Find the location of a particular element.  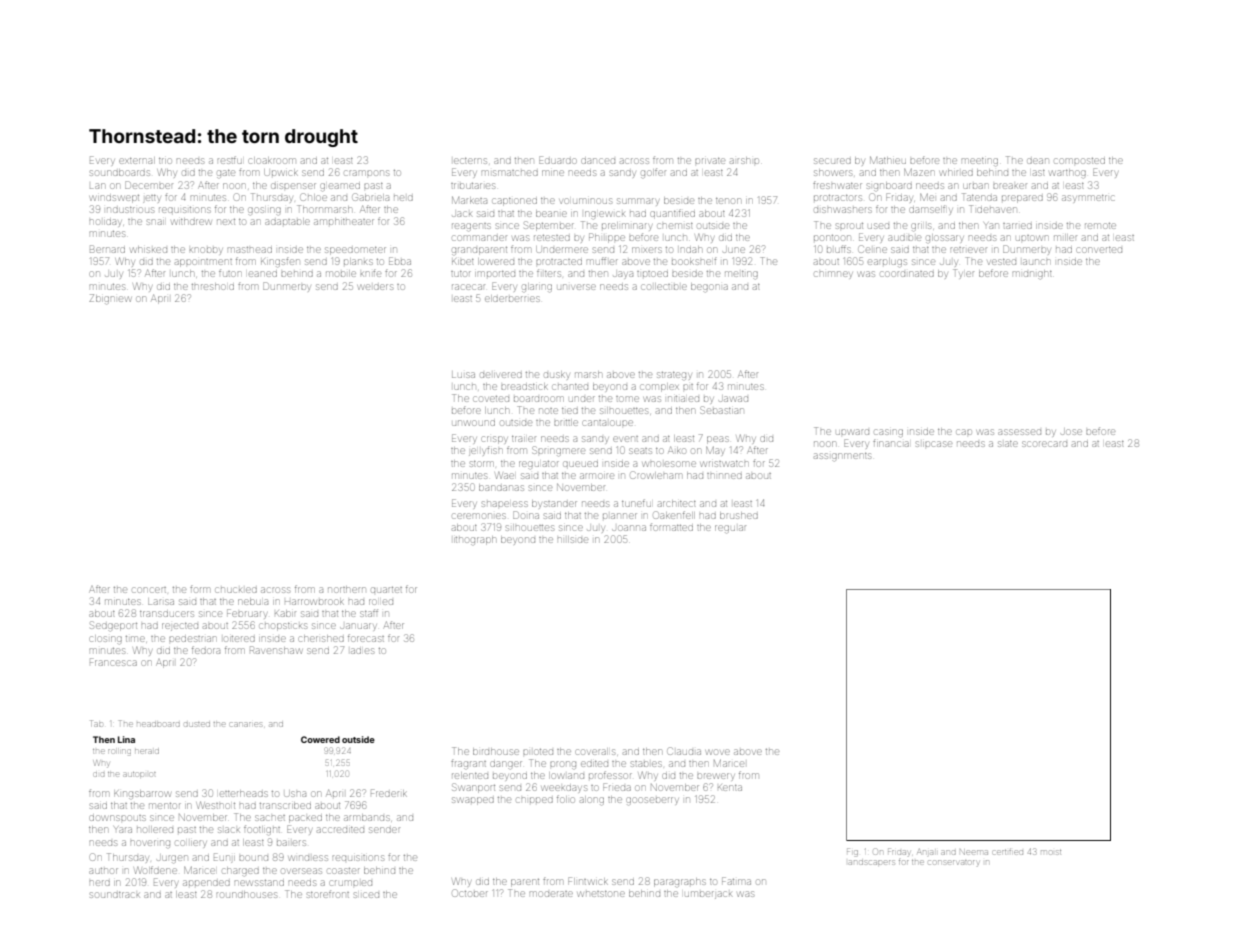

scorecard is located at coordinates (1044, 444).
